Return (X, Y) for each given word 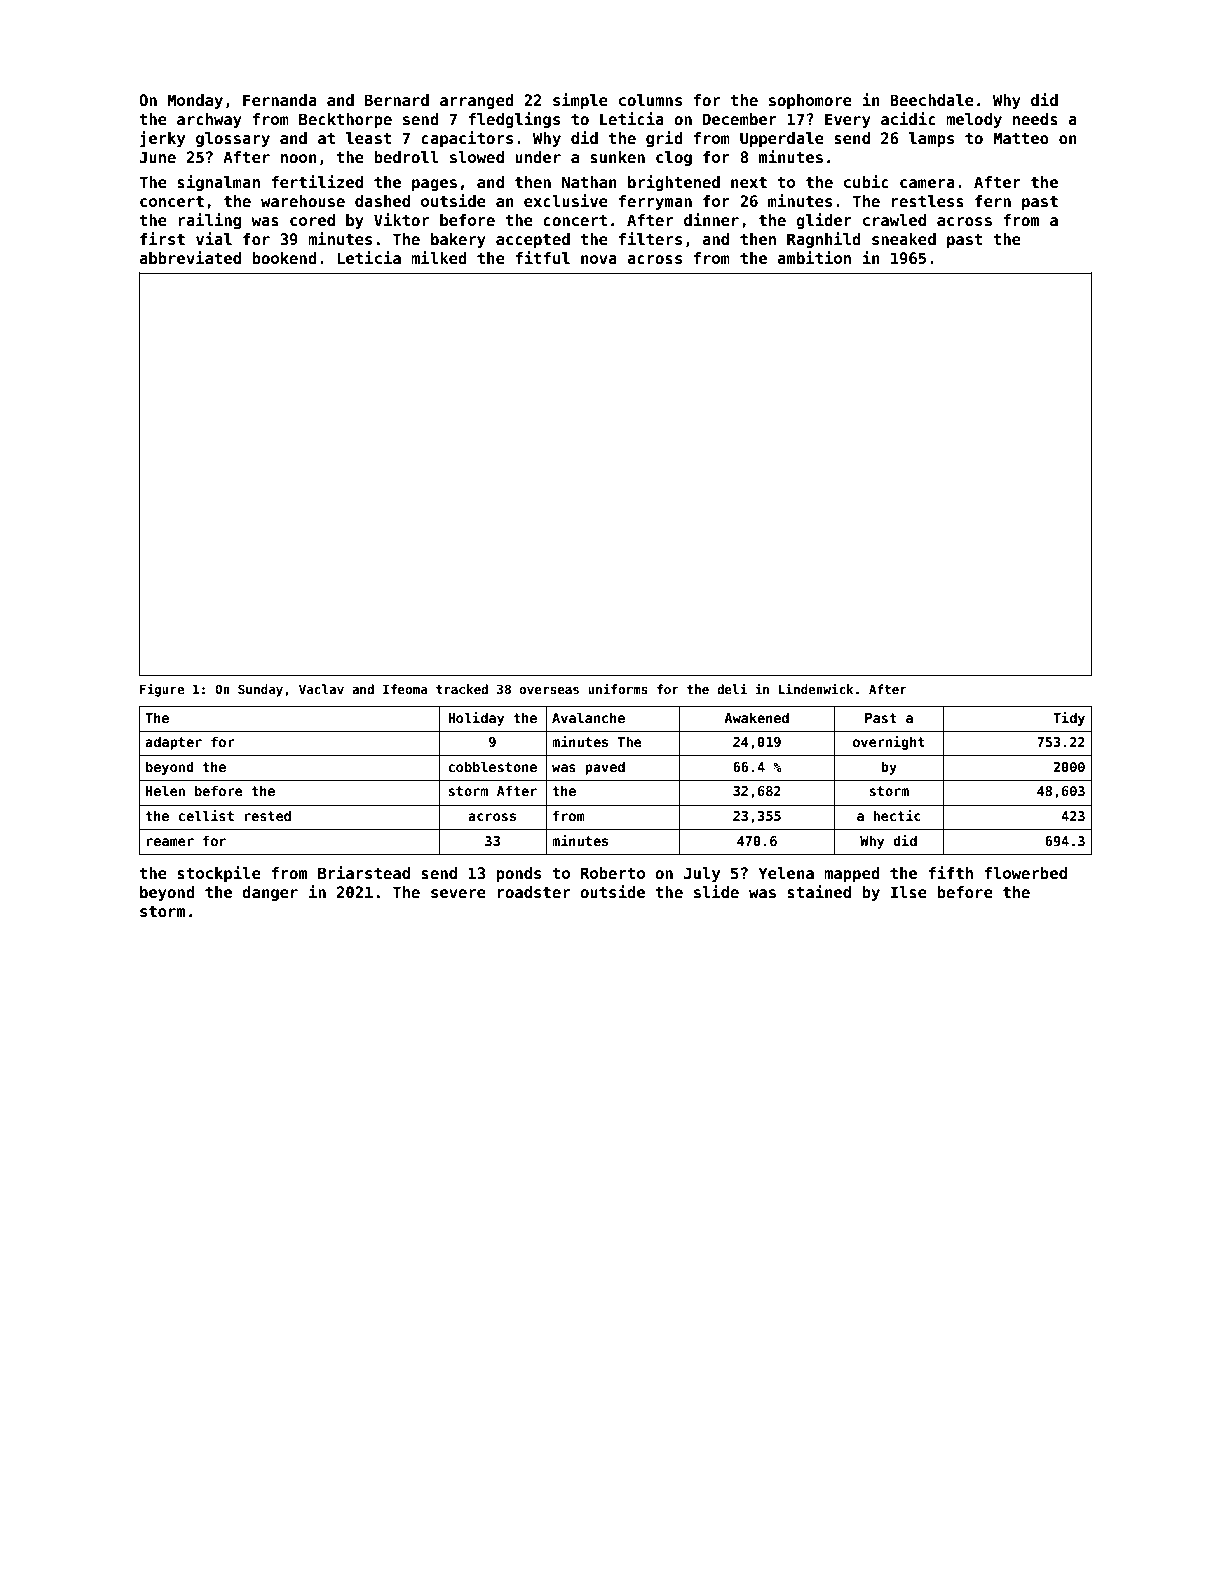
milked (439, 258)
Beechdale (932, 100)
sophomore (810, 101)
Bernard (397, 100)
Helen (165, 790)
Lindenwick (816, 688)
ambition (814, 257)
